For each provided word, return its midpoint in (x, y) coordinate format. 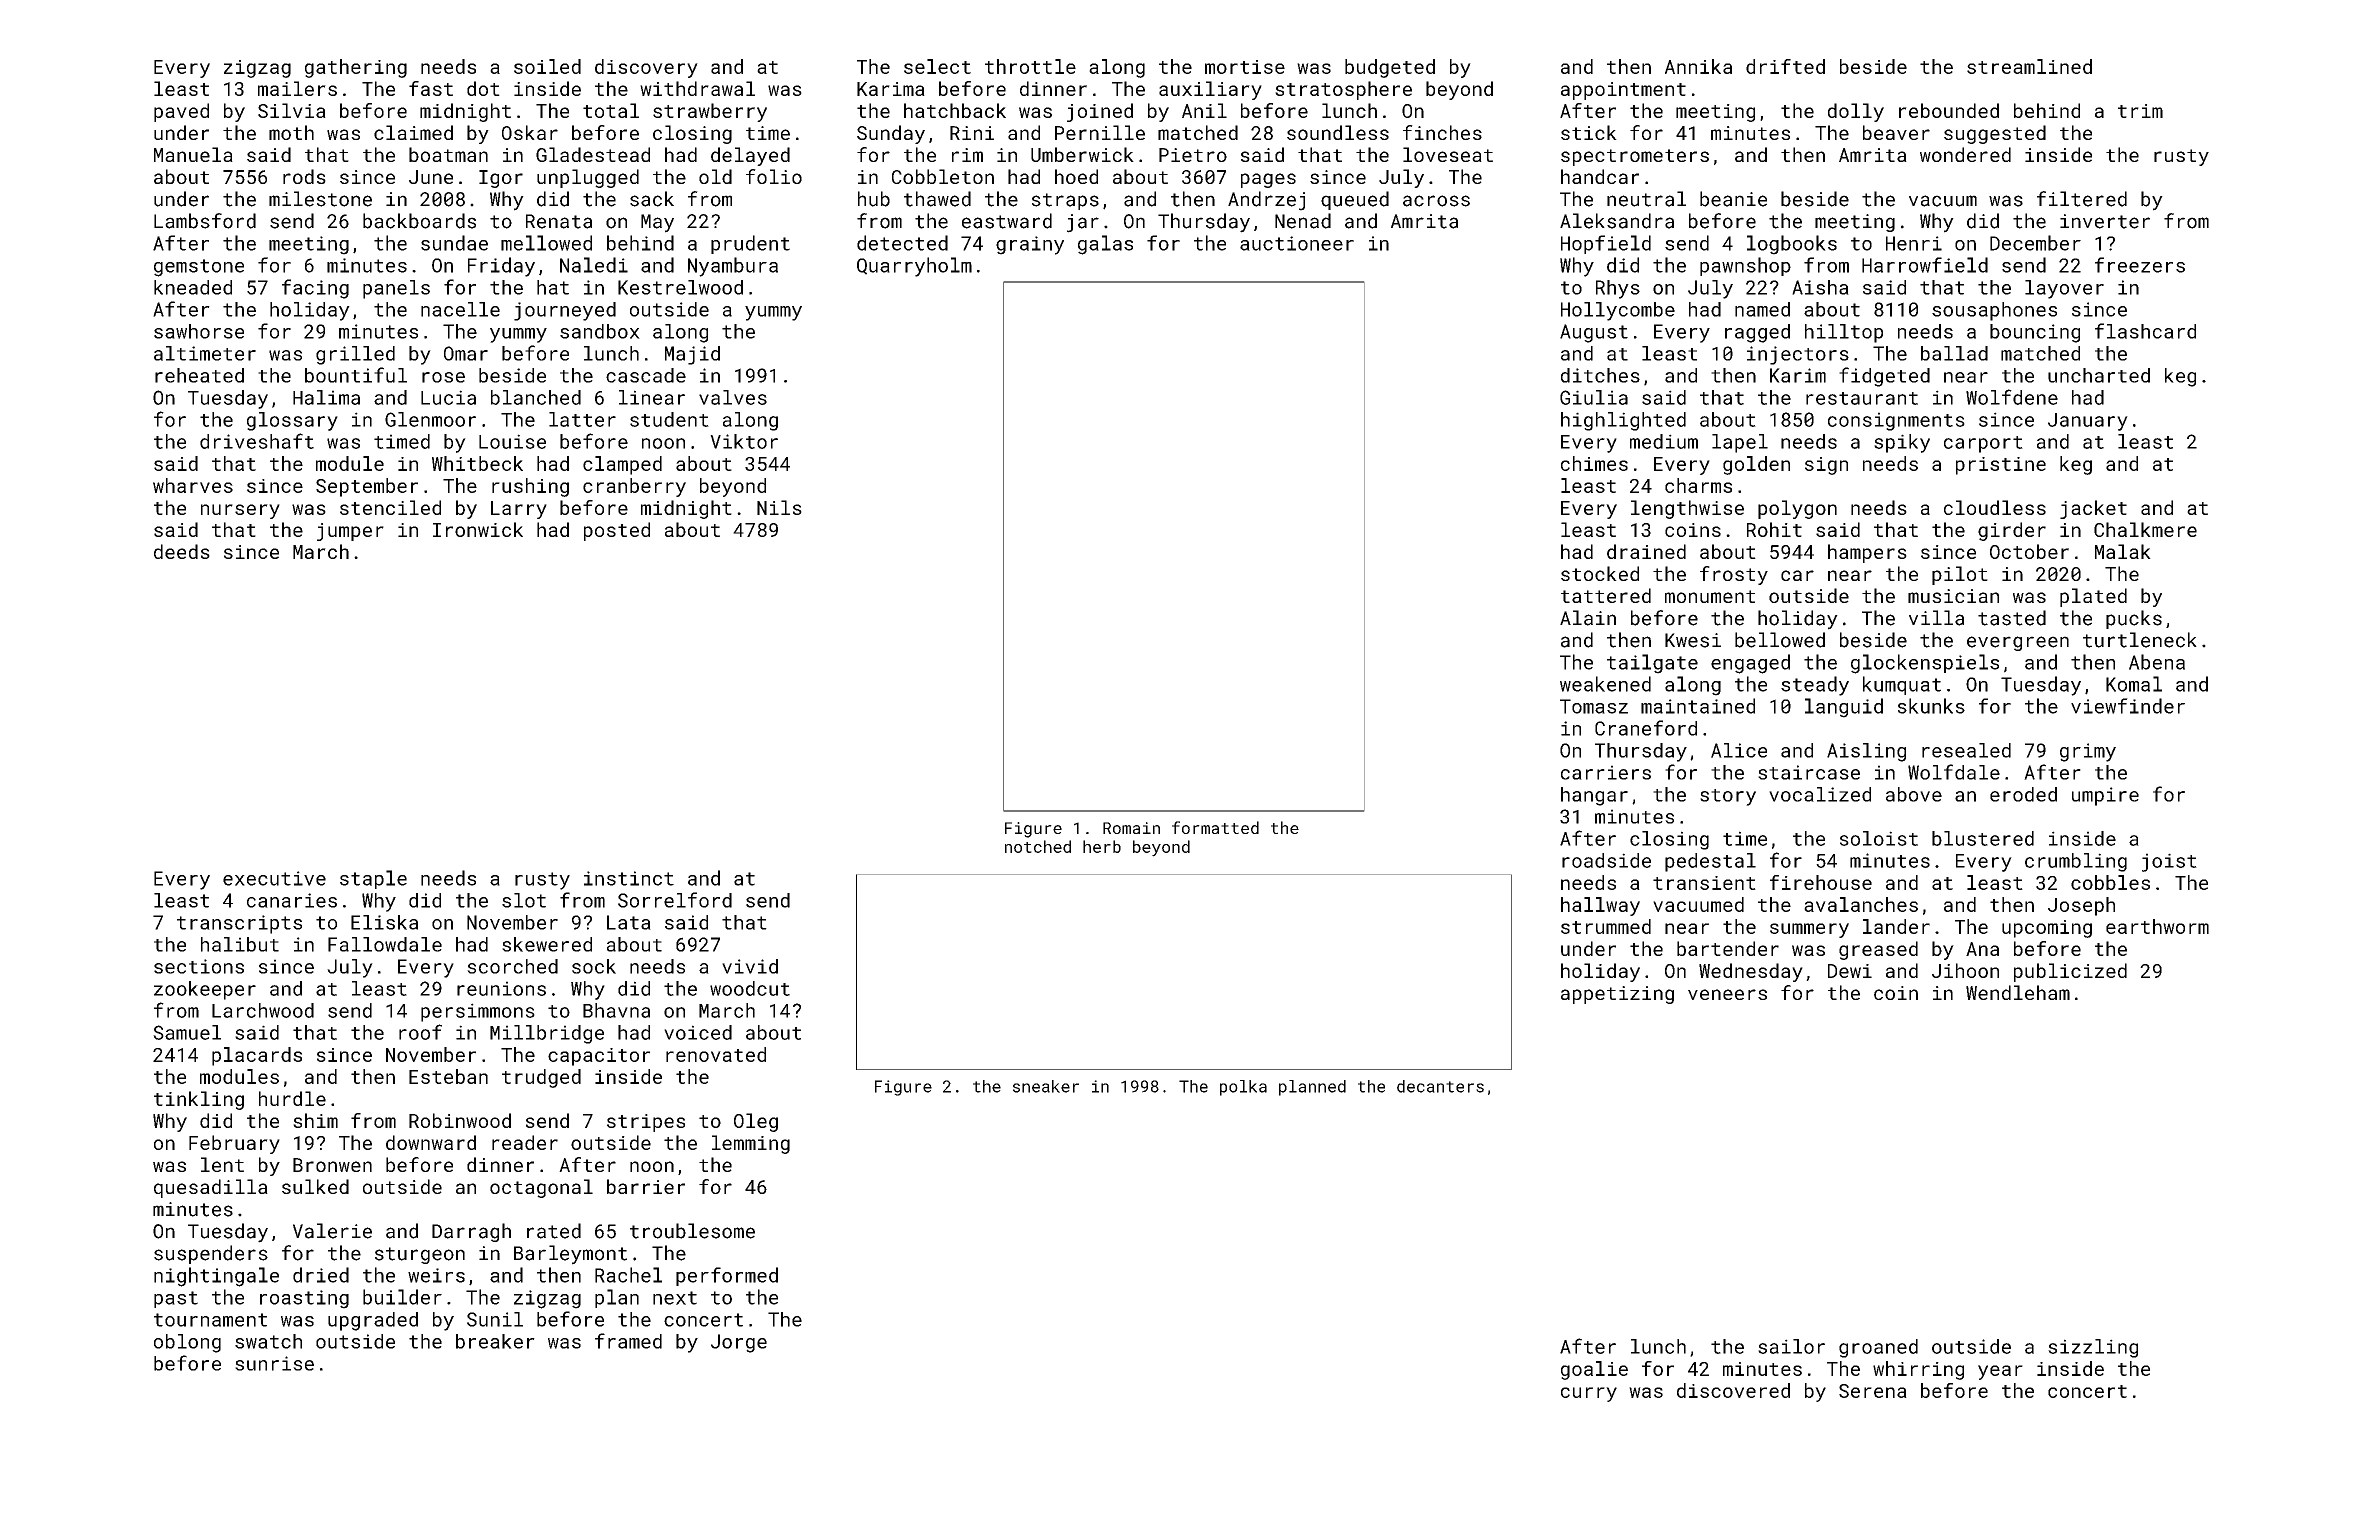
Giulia (1594, 397)
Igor (501, 179)
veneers (1727, 994)
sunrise (274, 1363)
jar (1083, 223)
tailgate (1652, 664)
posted (617, 531)
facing (315, 289)
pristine (2001, 466)
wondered (1965, 154)
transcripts (239, 924)
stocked (1600, 573)
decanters (1440, 1086)
